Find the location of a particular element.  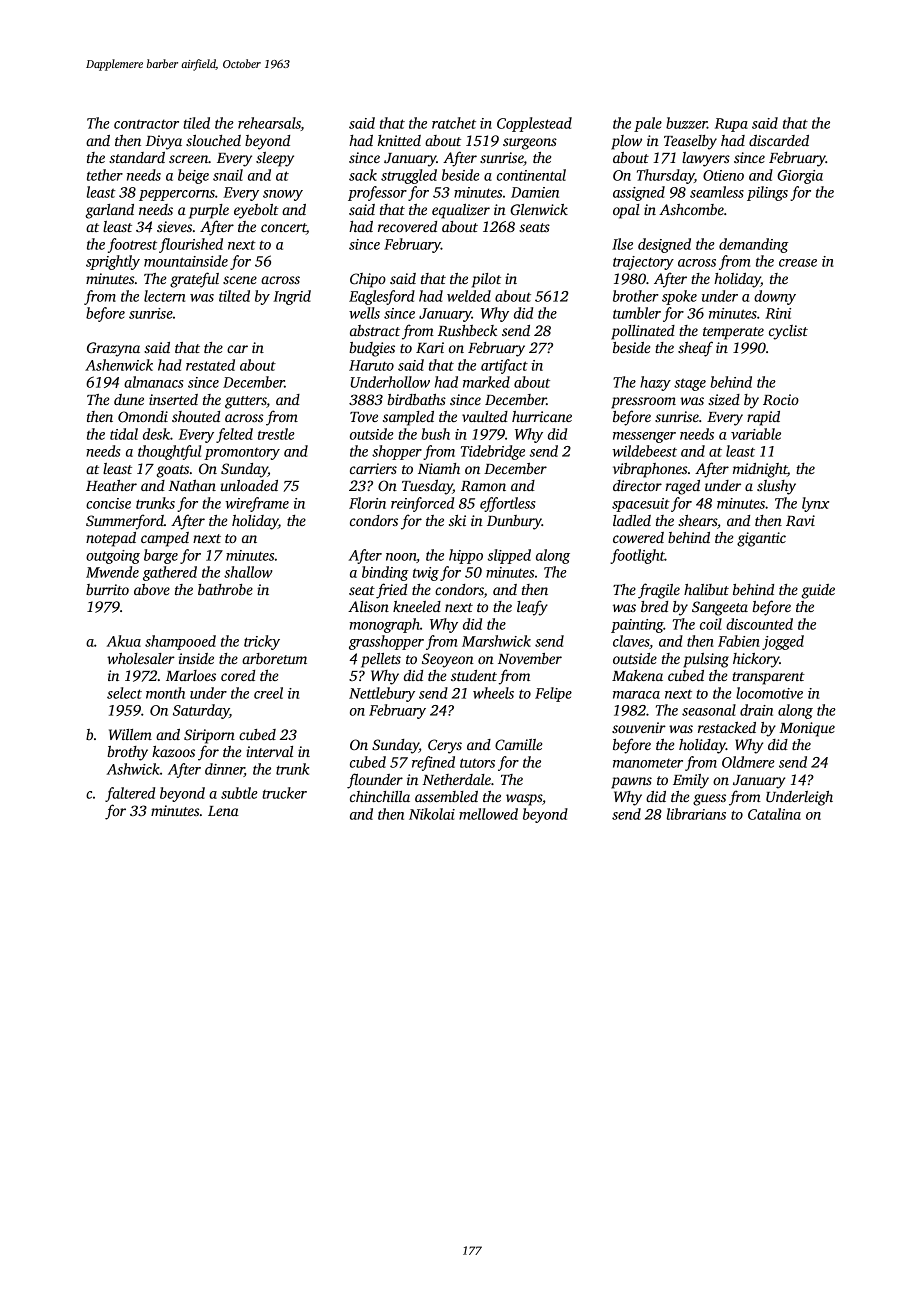

sack is located at coordinates (363, 175).
